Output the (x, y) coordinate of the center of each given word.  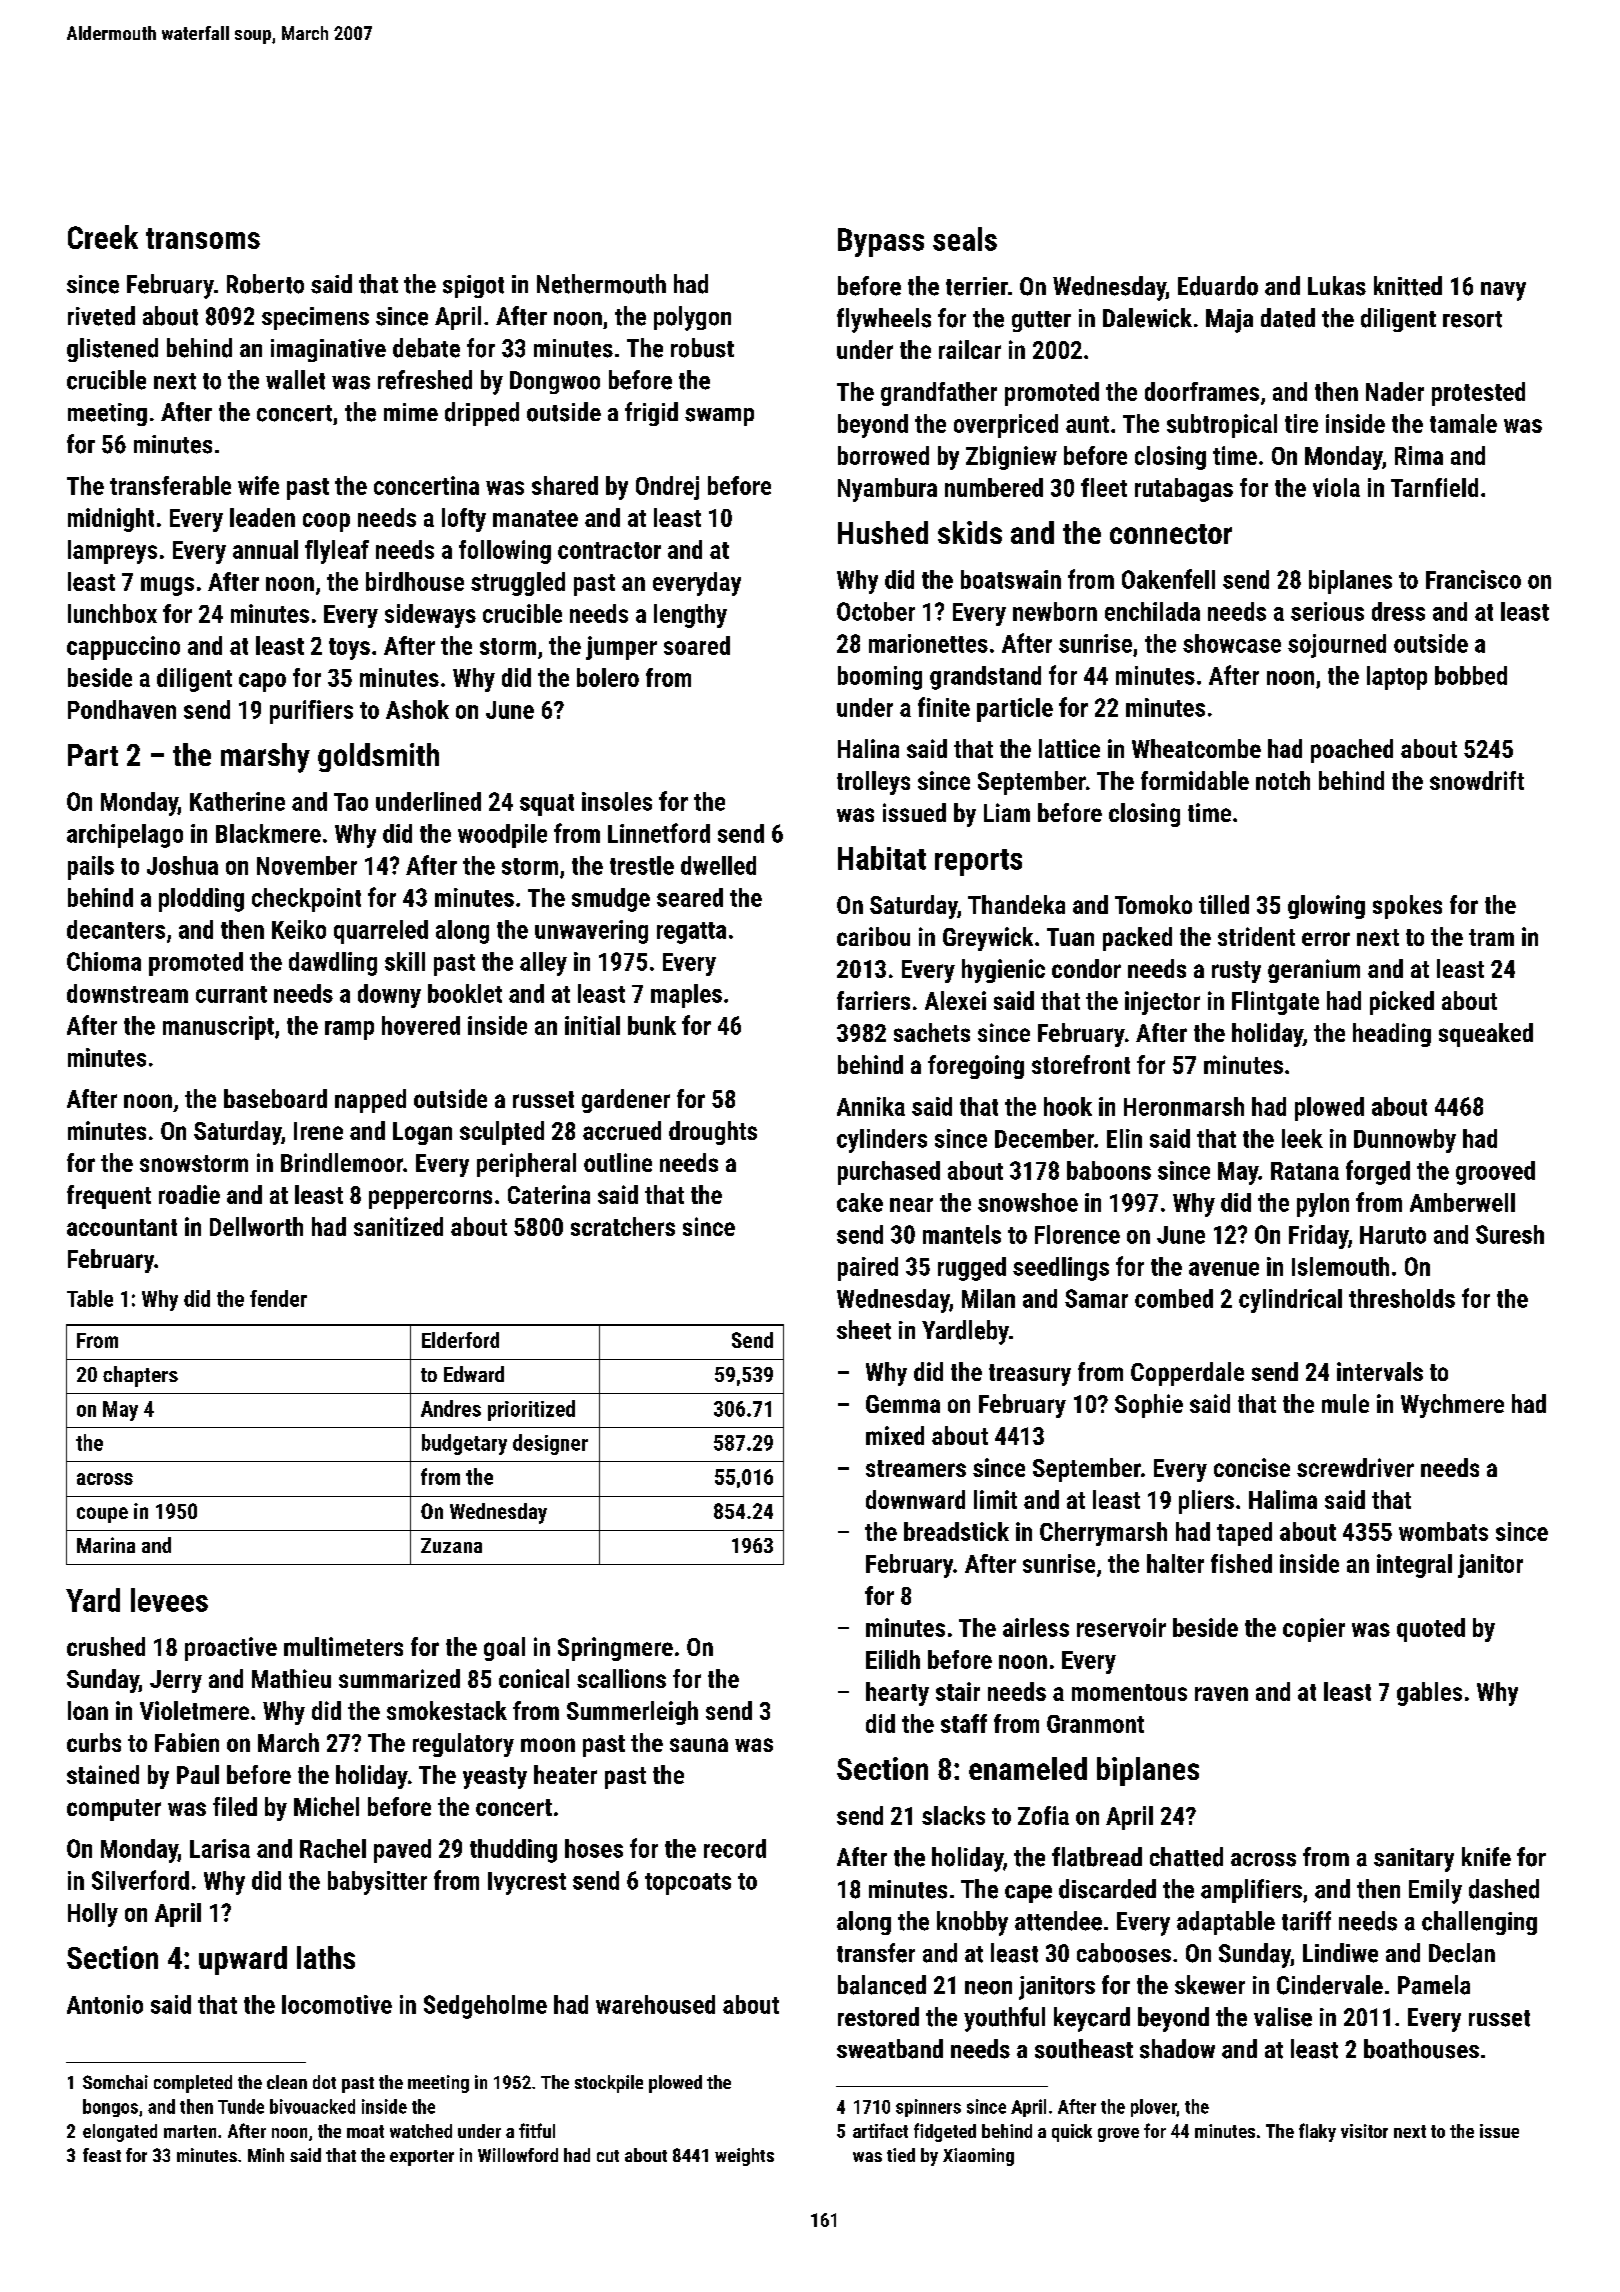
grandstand (985, 678)
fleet (1104, 487)
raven (1221, 1694)
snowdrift (1477, 780)
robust (702, 348)
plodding (201, 900)
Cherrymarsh (1103, 1534)
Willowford (518, 2155)
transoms (203, 238)
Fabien (187, 1742)
